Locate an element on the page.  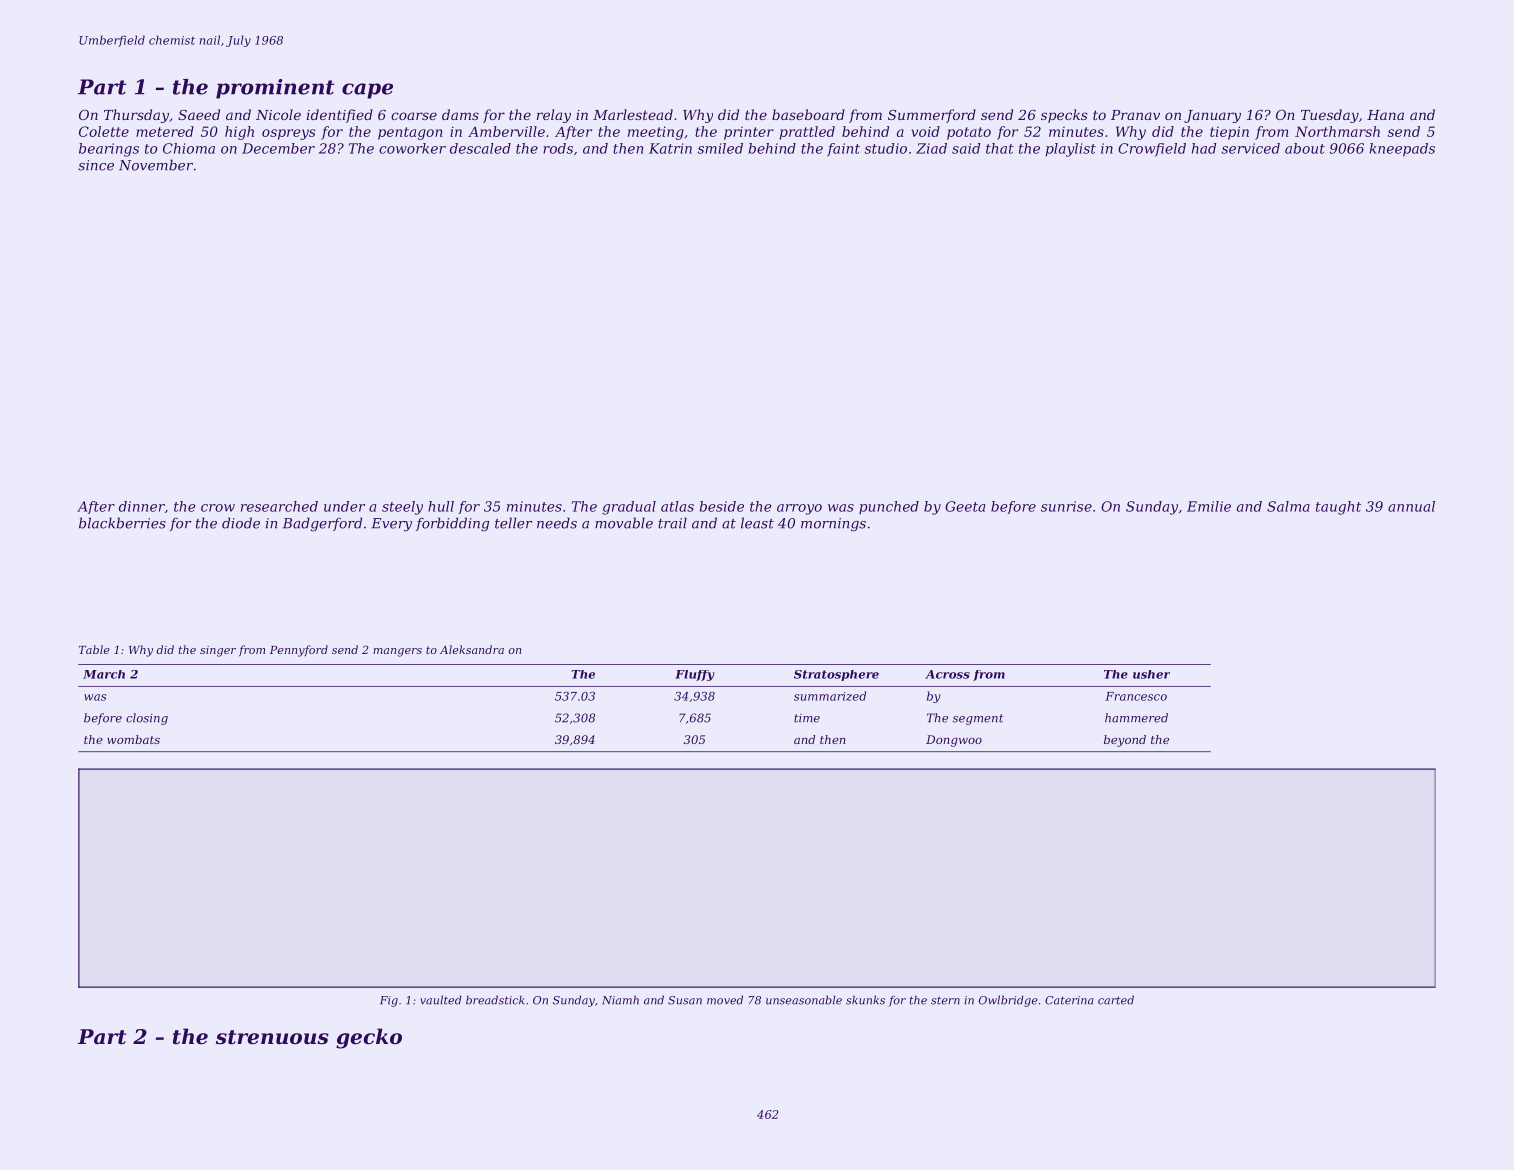
hull is located at coordinates (441, 506).
